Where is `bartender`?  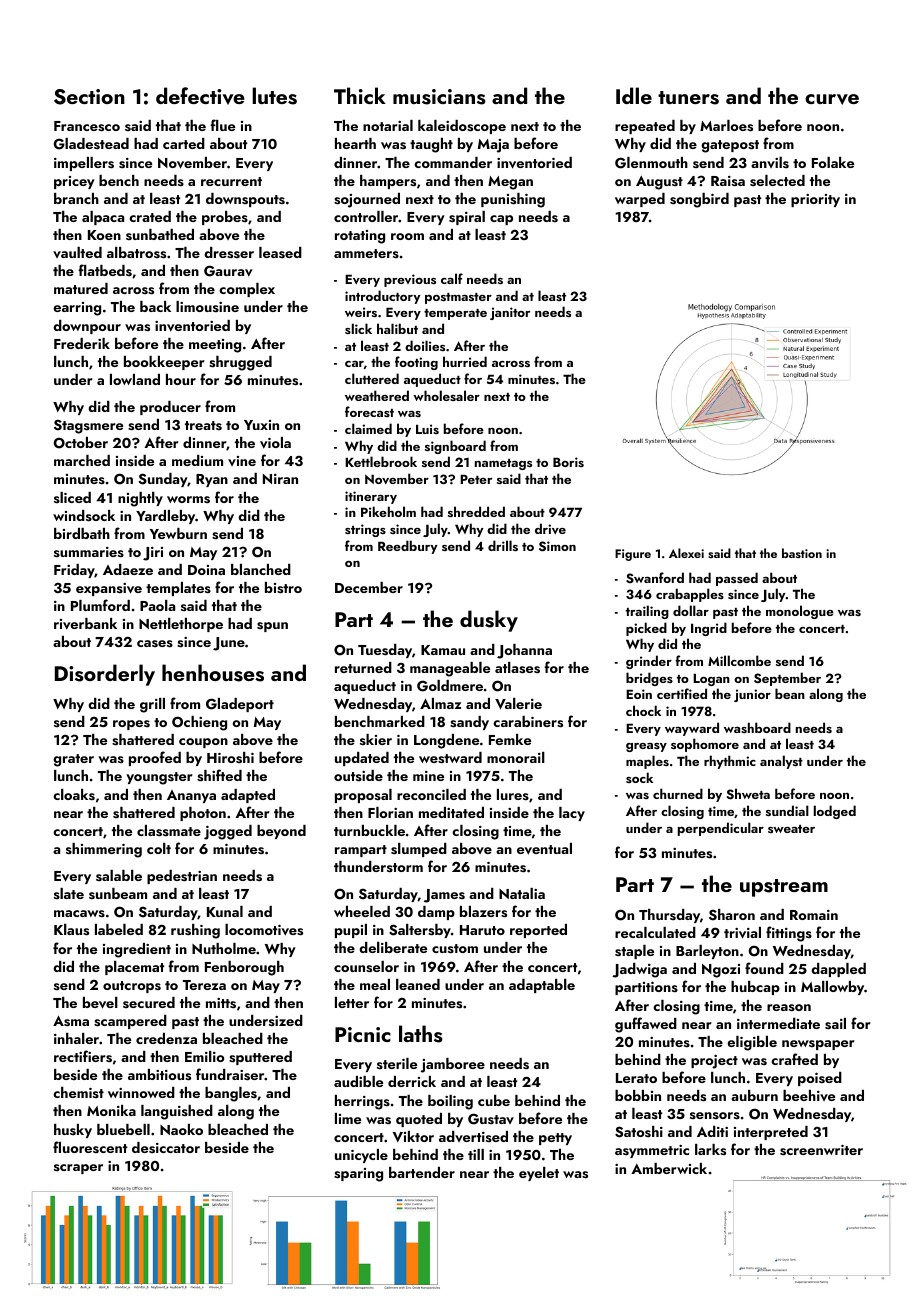 bartender is located at coordinates (422, 1172).
